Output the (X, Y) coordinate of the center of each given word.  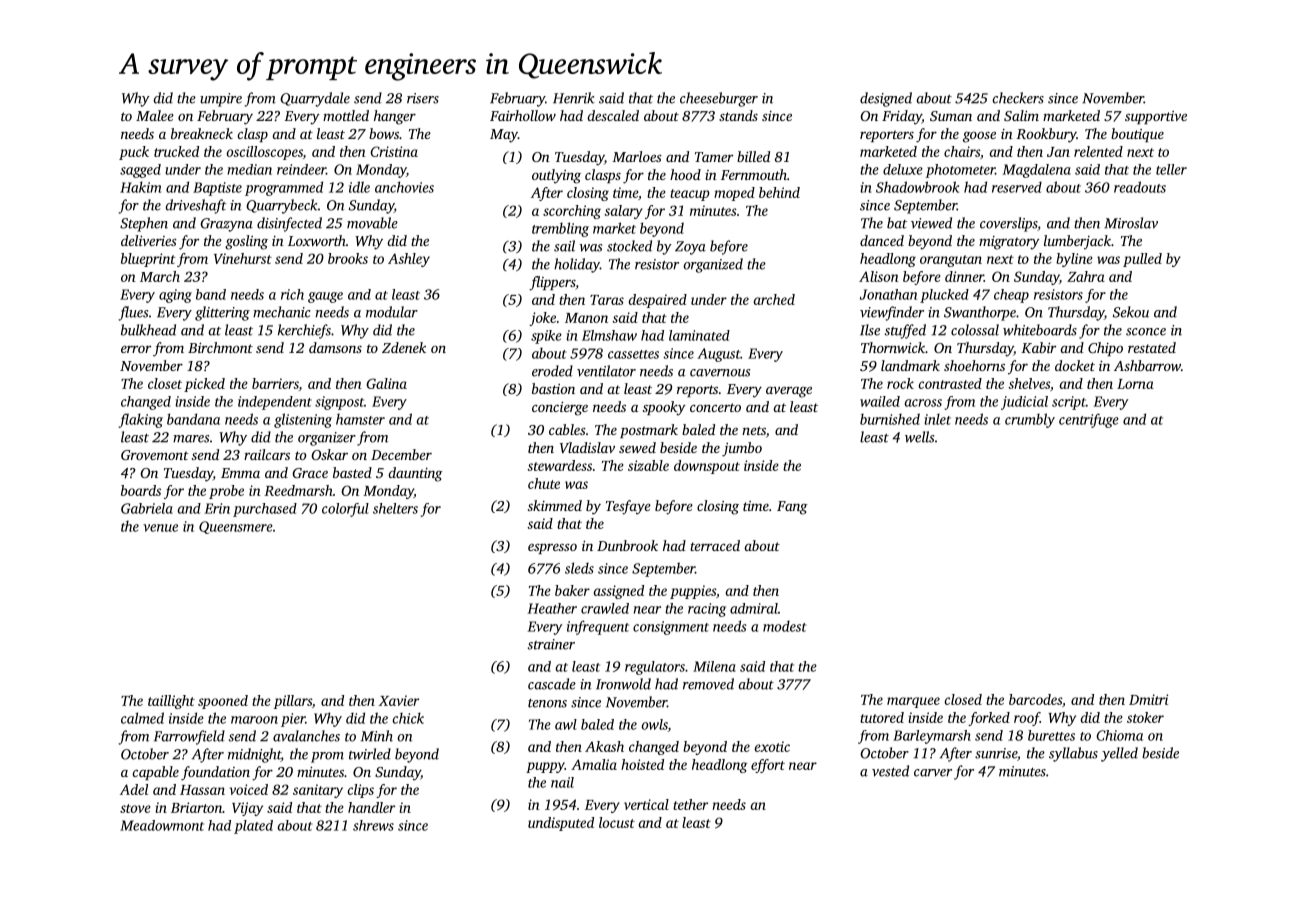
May (504, 136)
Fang (792, 508)
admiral (754, 608)
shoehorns (974, 365)
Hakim (140, 187)
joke (542, 319)
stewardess (559, 465)
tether (690, 804)
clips (361, 791)
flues (133, 313)
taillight (171, 702)
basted (352, 472)
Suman (951, 116)
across (923, 403)
